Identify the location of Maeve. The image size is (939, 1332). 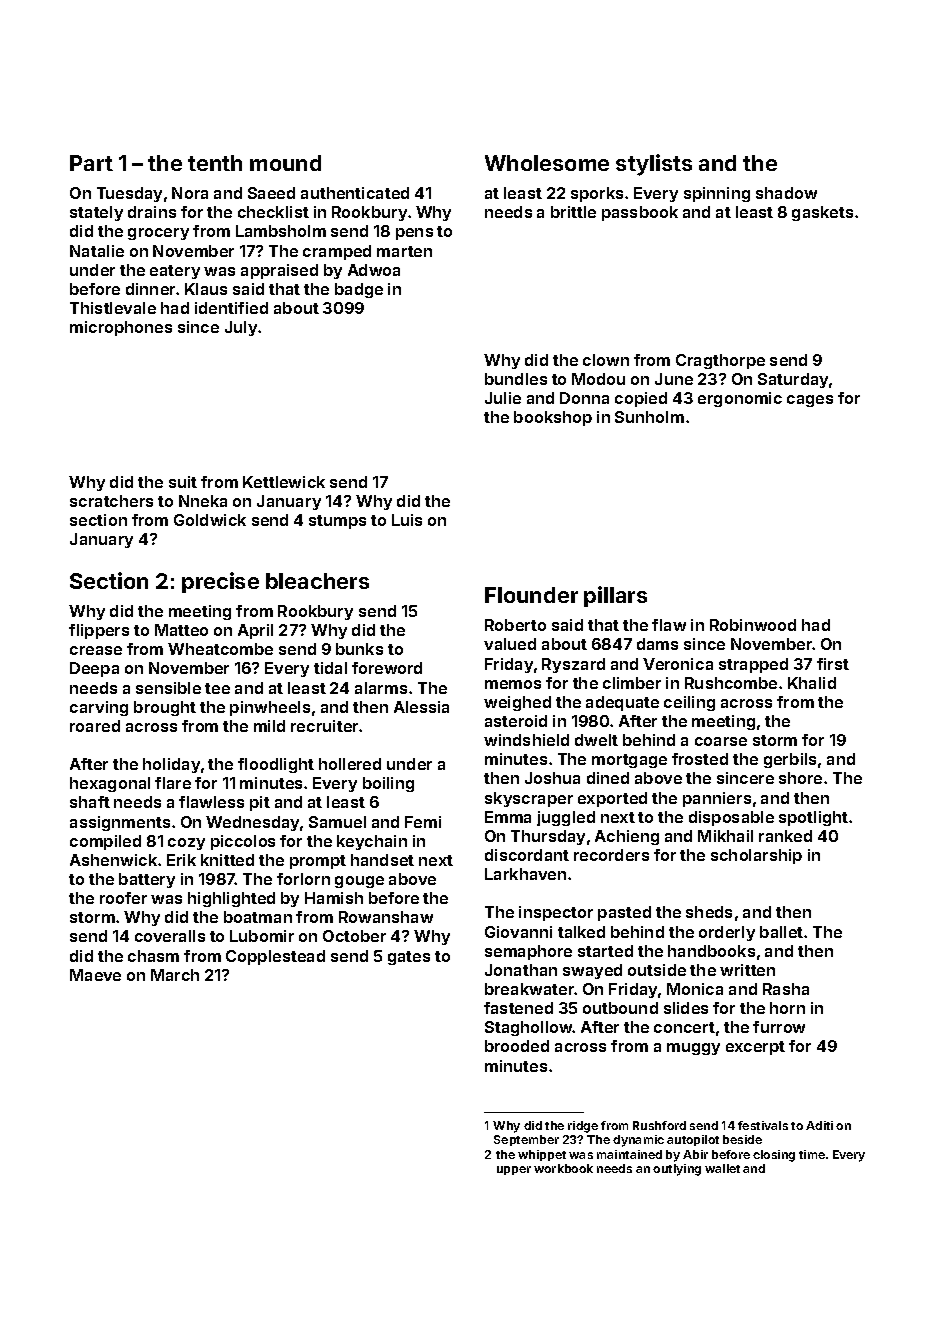
(95, 975).
